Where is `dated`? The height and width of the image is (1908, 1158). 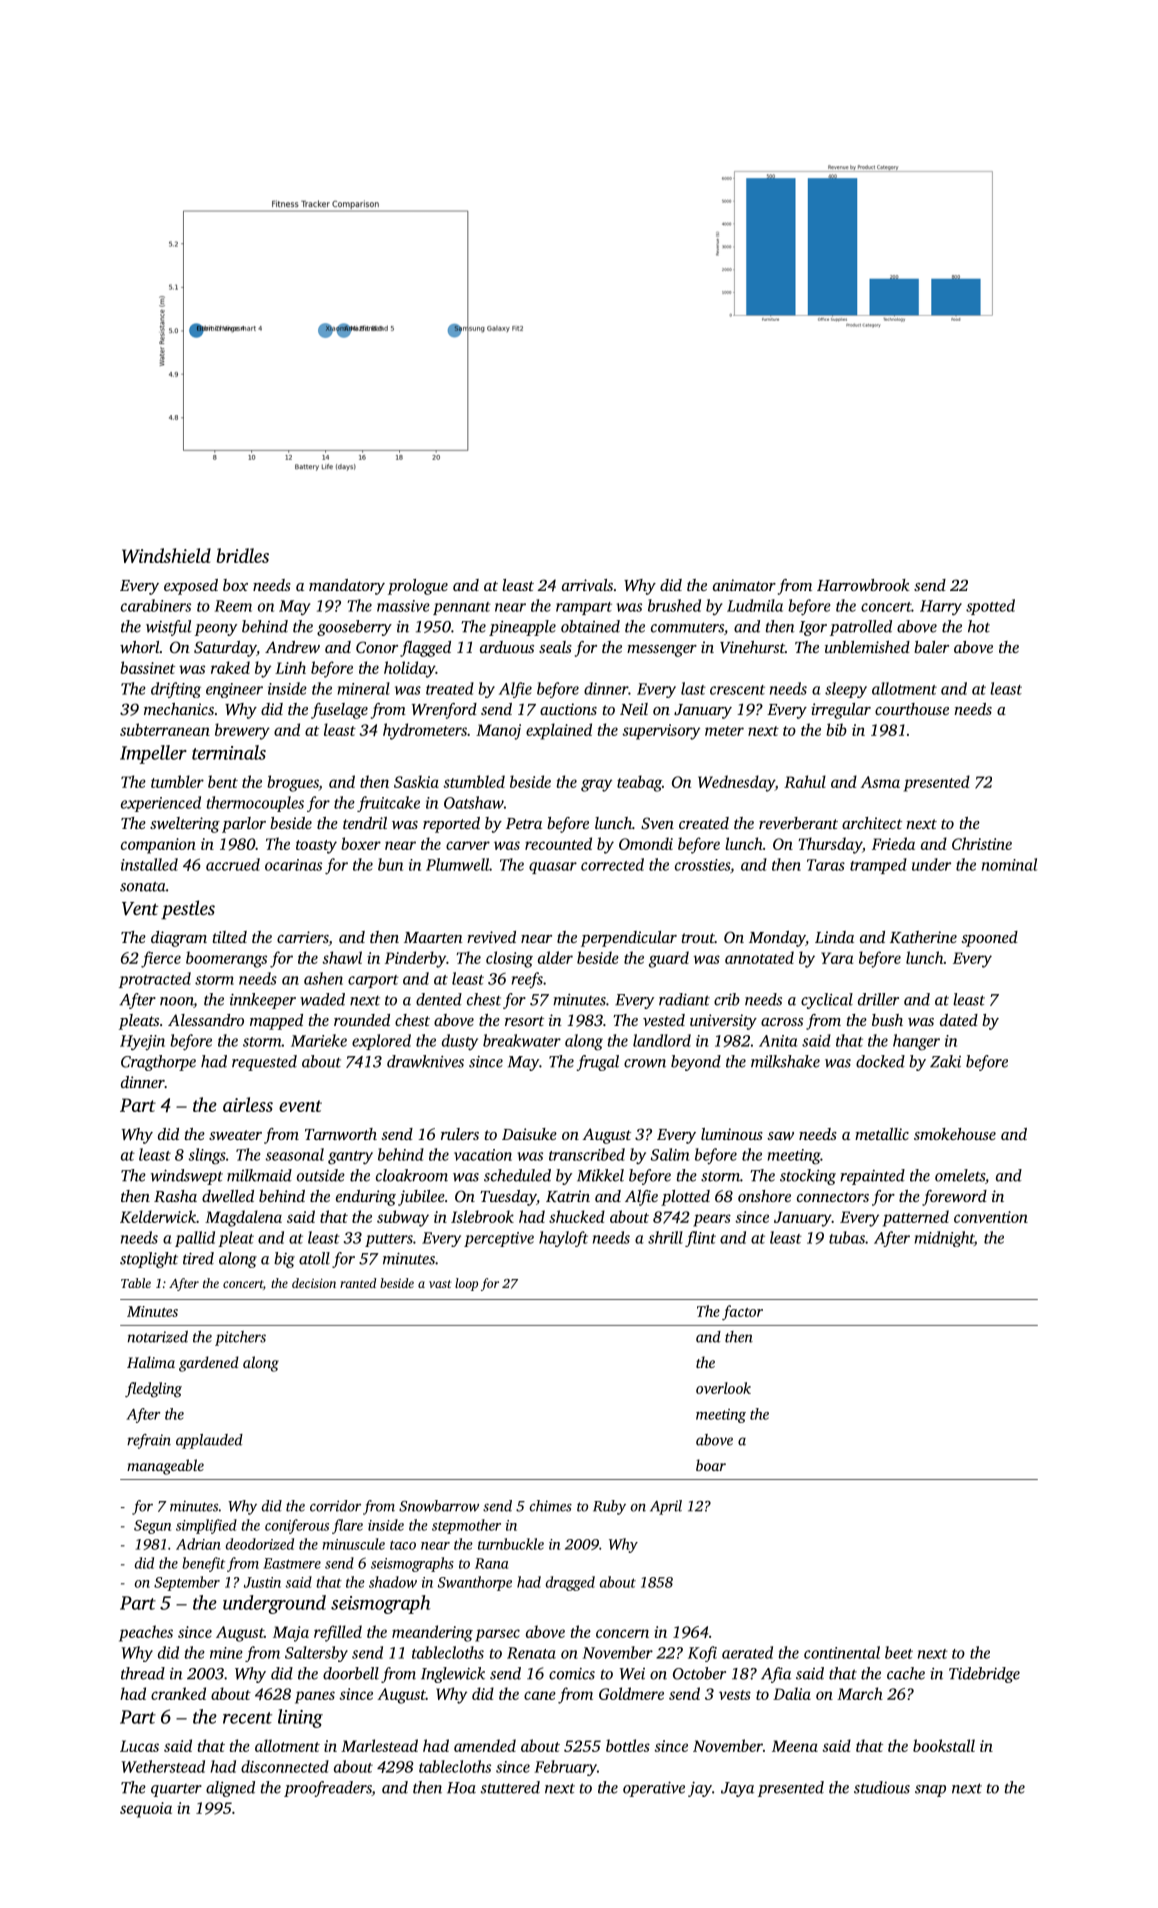
dated is located at coordinates (959, 1020).
